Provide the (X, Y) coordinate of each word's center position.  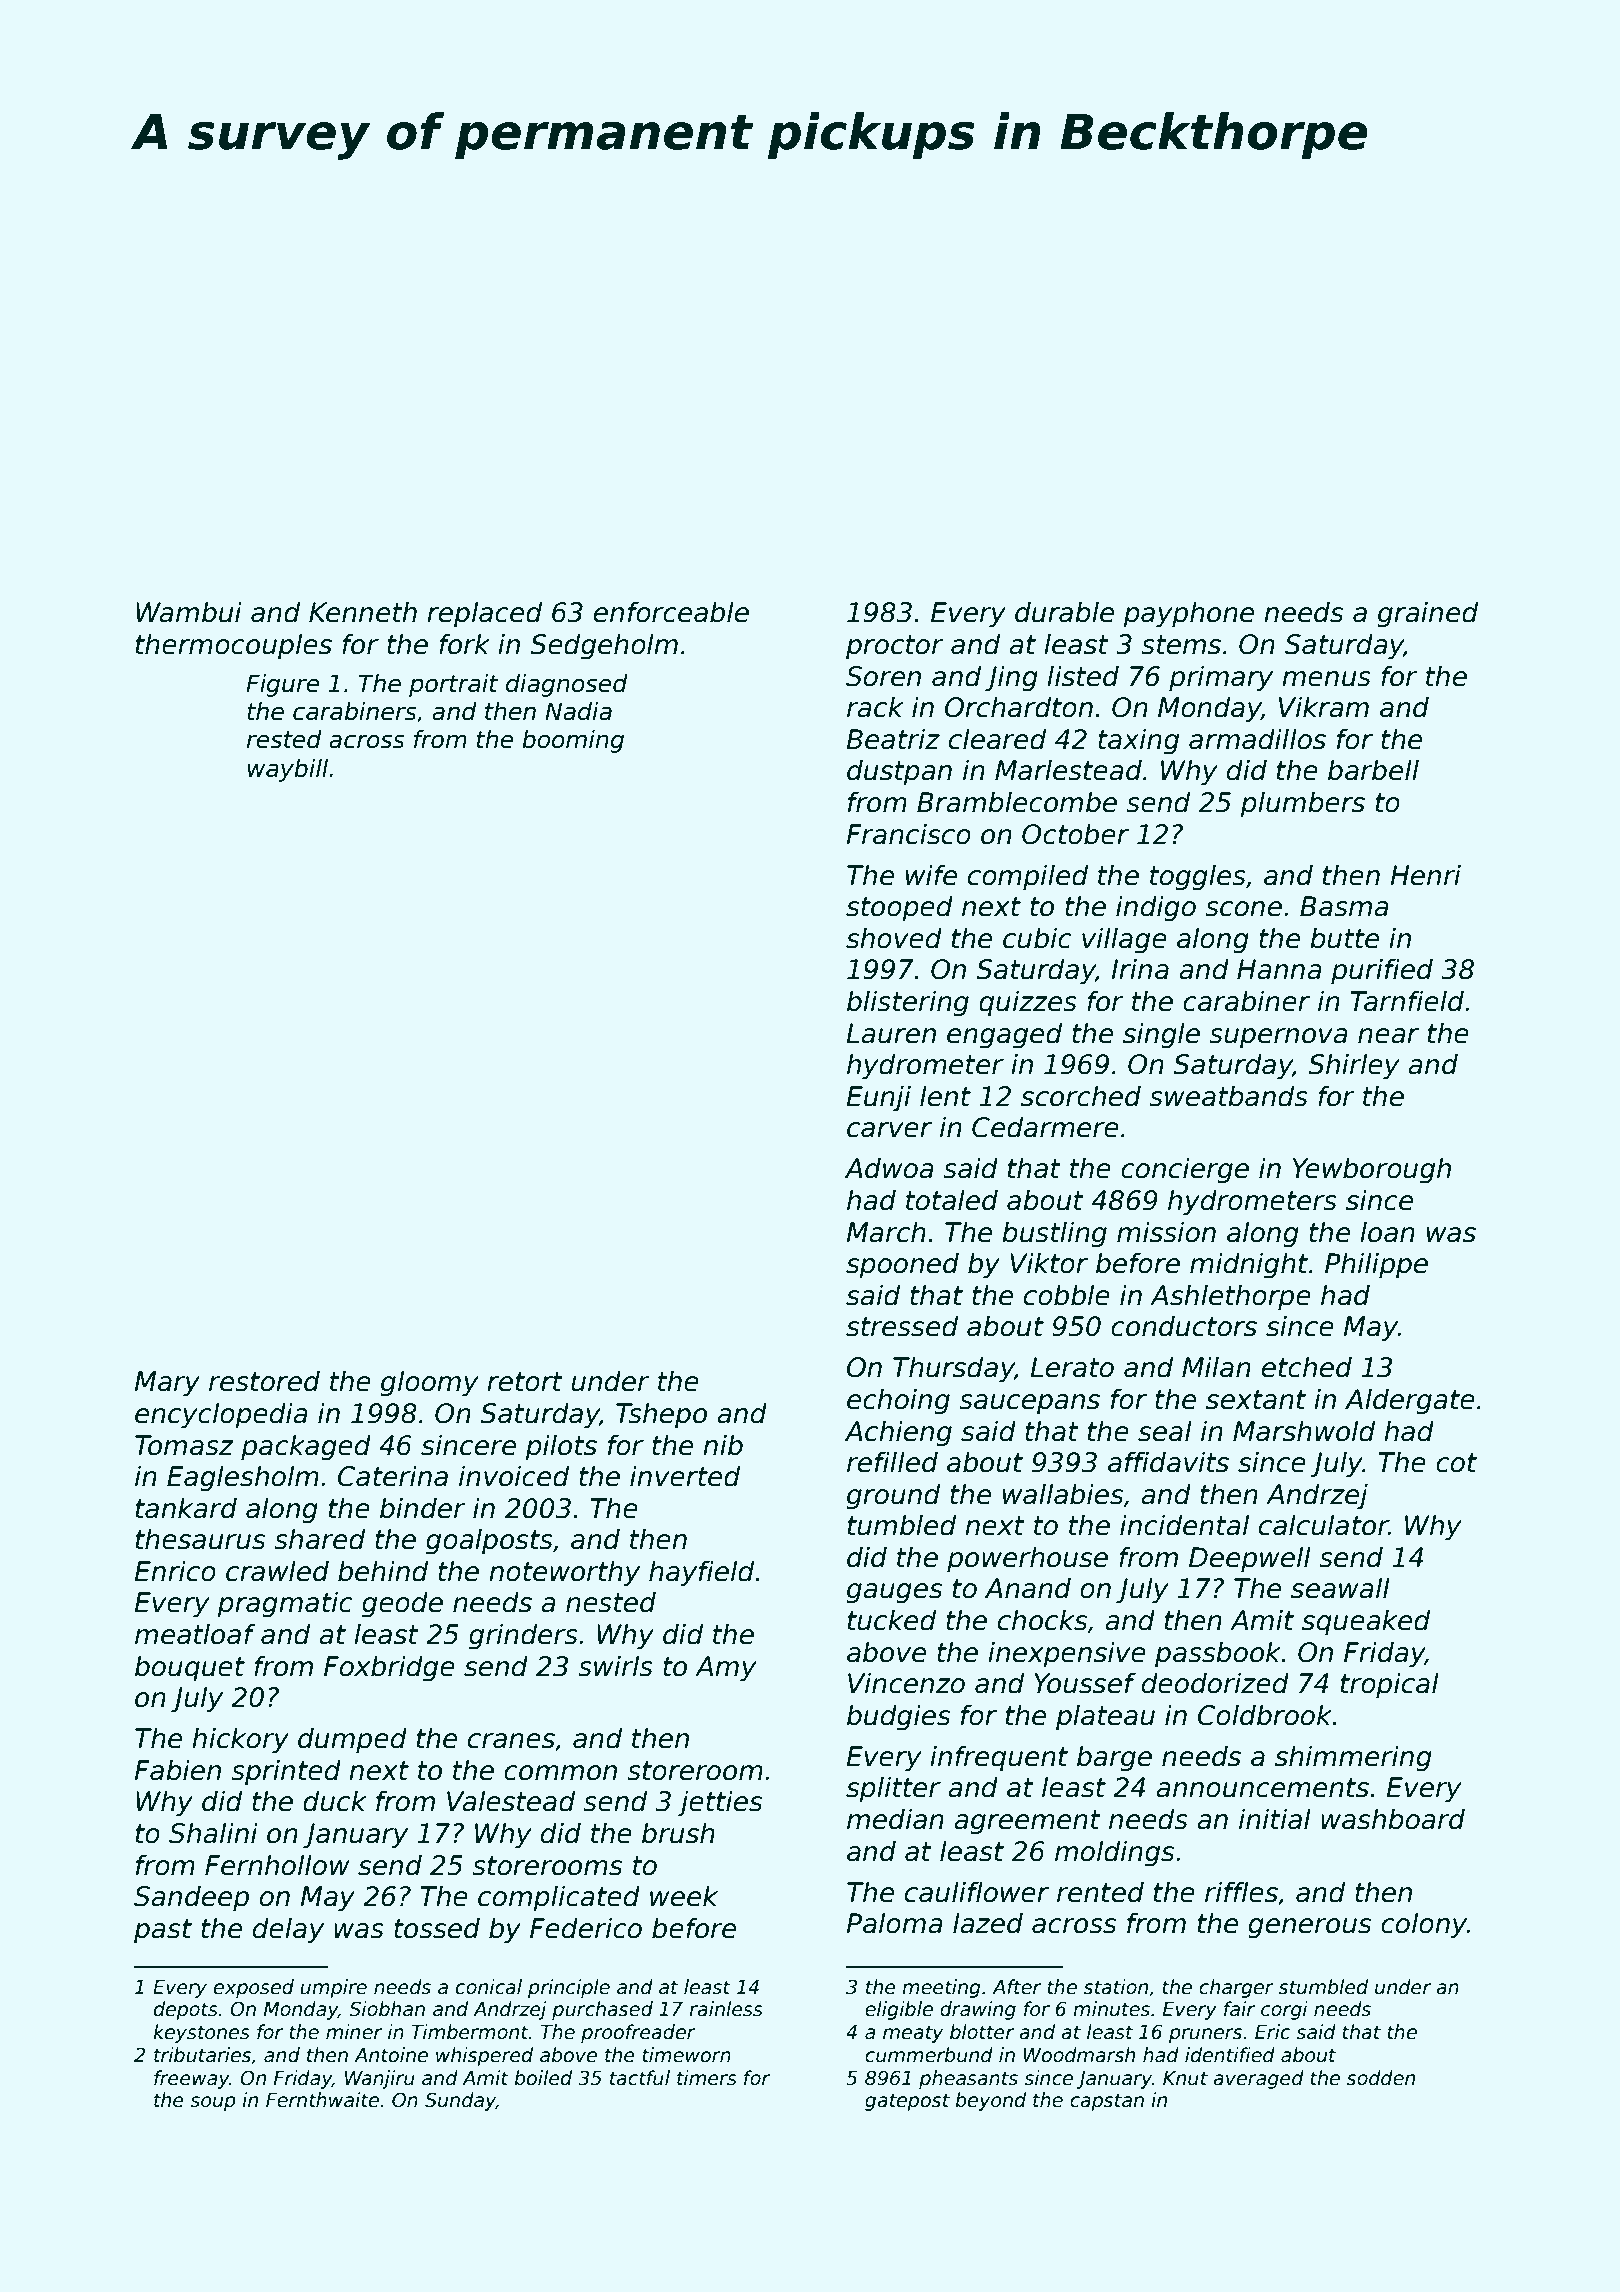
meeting (941, 1988)
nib (723, 1445)
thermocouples (234, 646)
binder (423, 1508)
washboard (1393, 1819)
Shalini (213, 1833)
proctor (895, 647)
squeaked (1366, 1622)
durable (1064, 612)
